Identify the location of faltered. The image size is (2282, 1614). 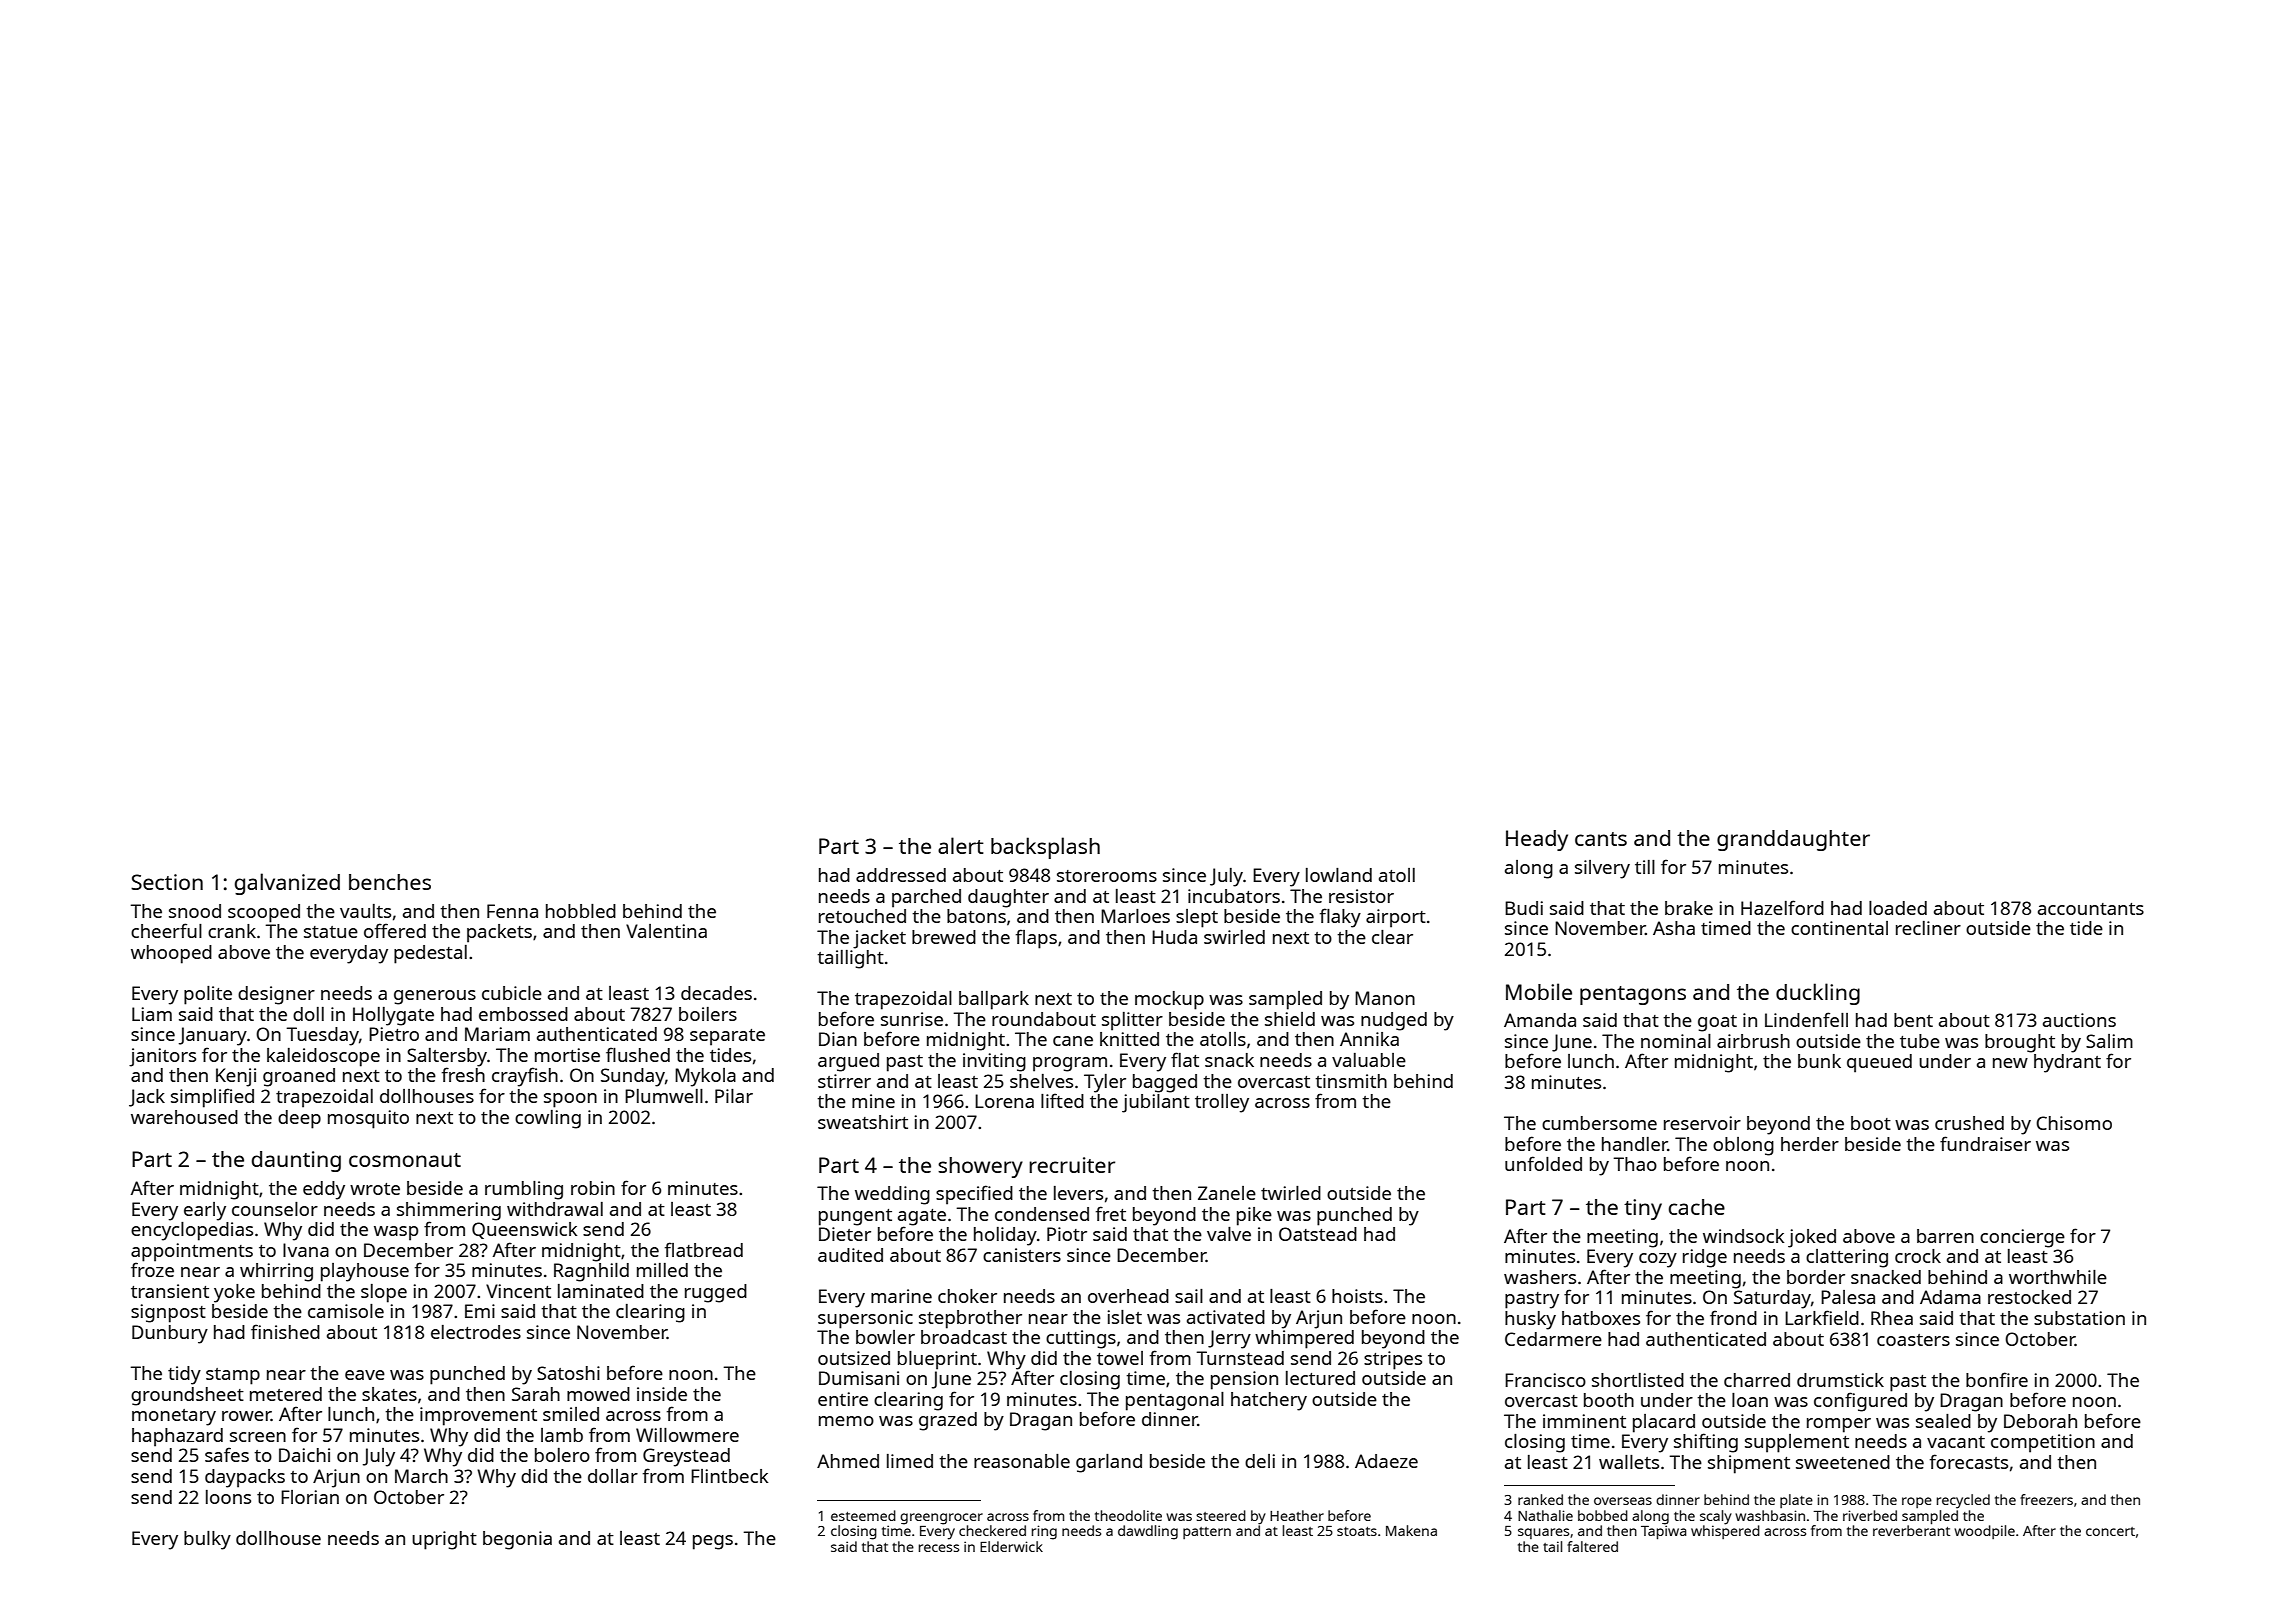
(1592, 1546).
